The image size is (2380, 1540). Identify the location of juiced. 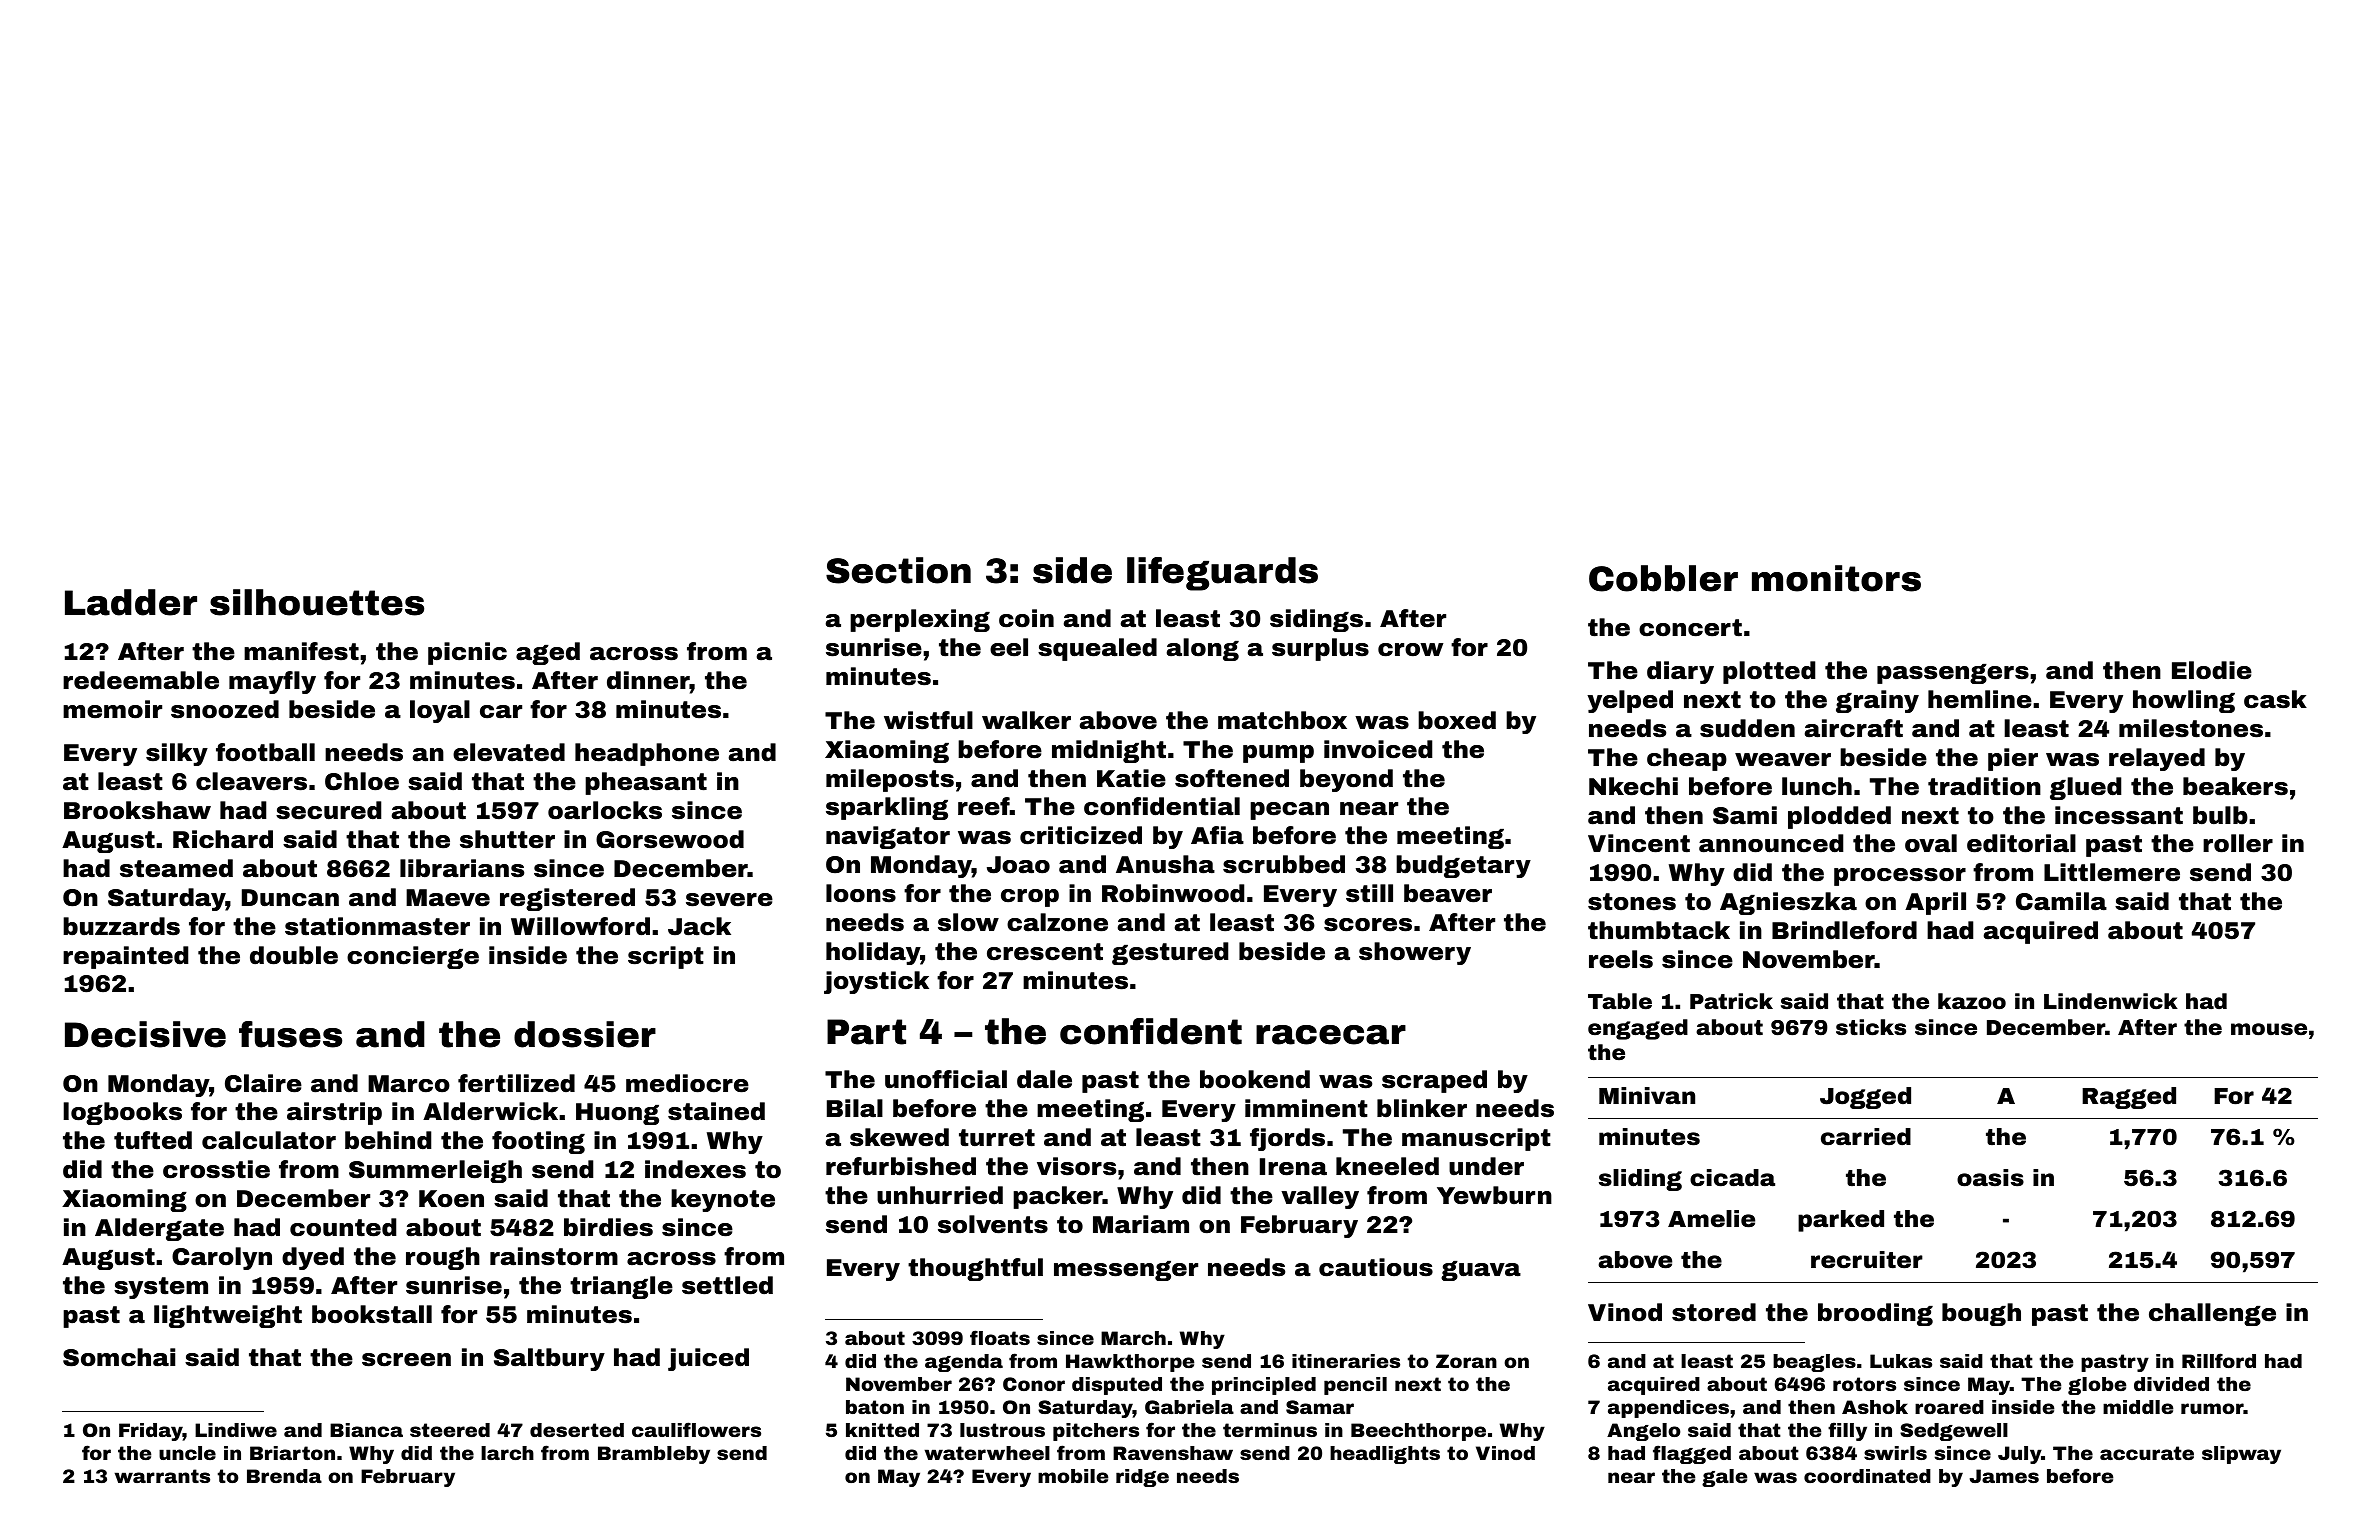
(708, 1359).
